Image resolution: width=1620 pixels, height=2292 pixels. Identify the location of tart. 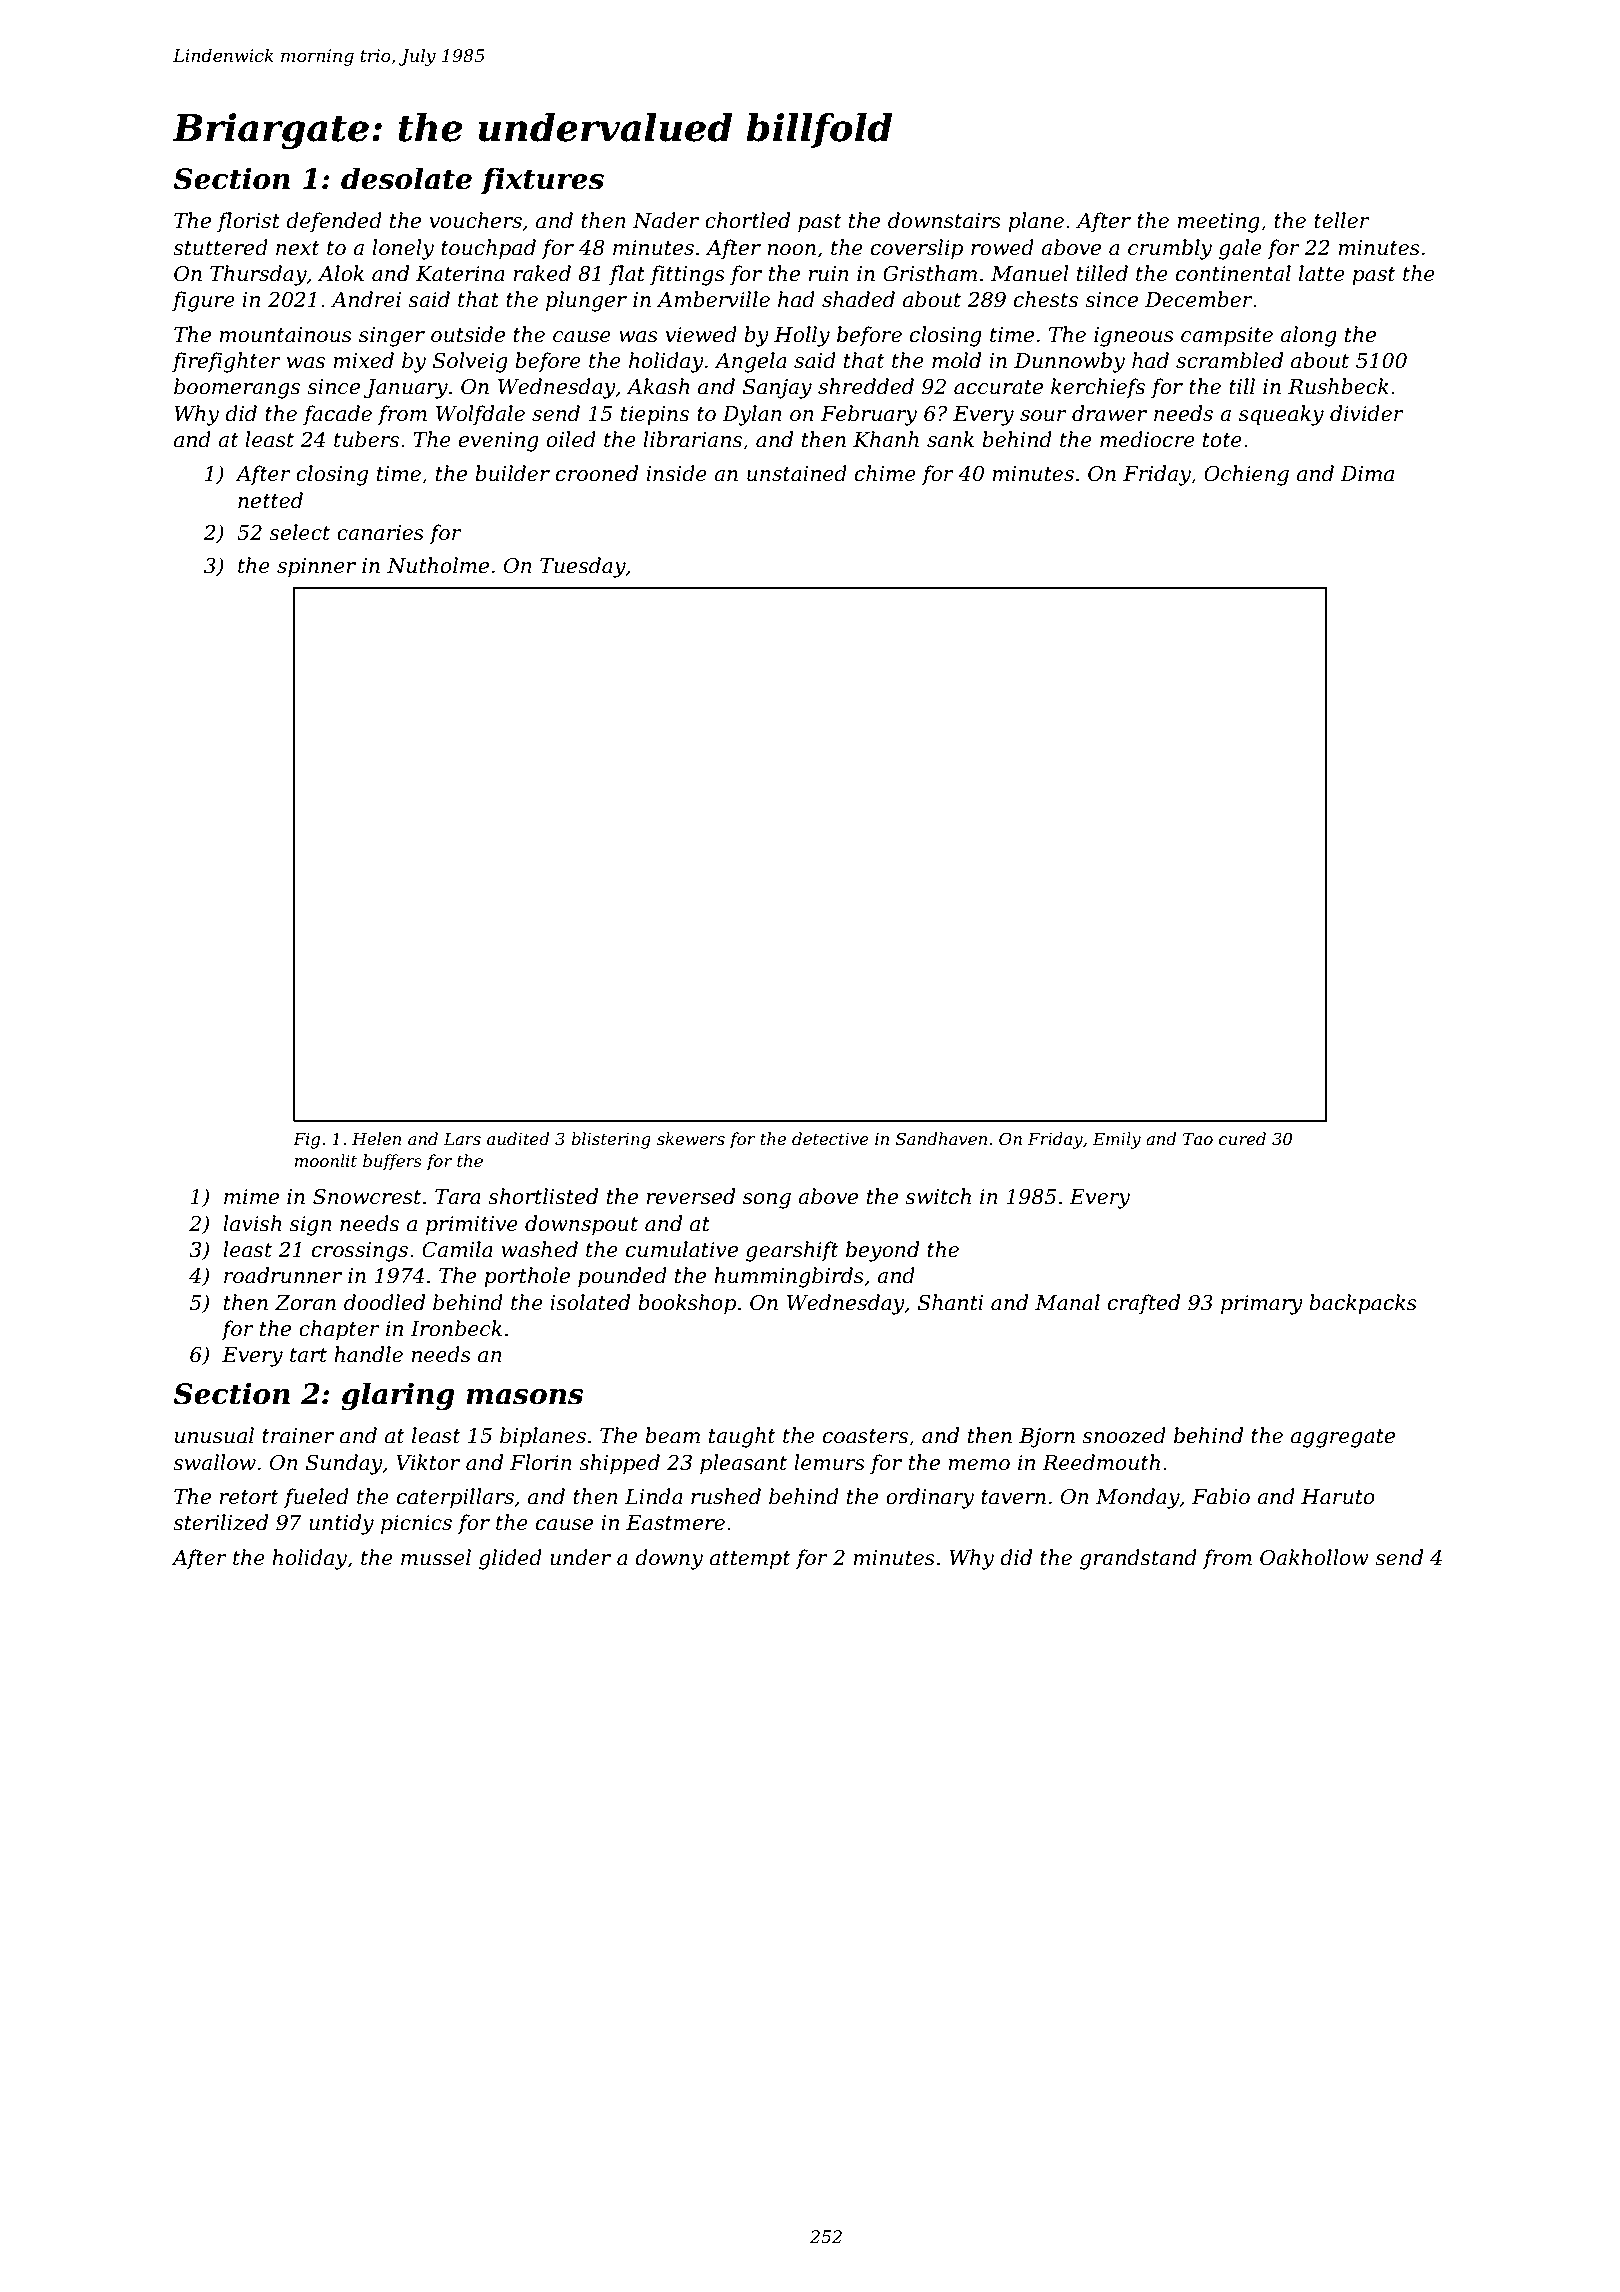
(308, 1355).
